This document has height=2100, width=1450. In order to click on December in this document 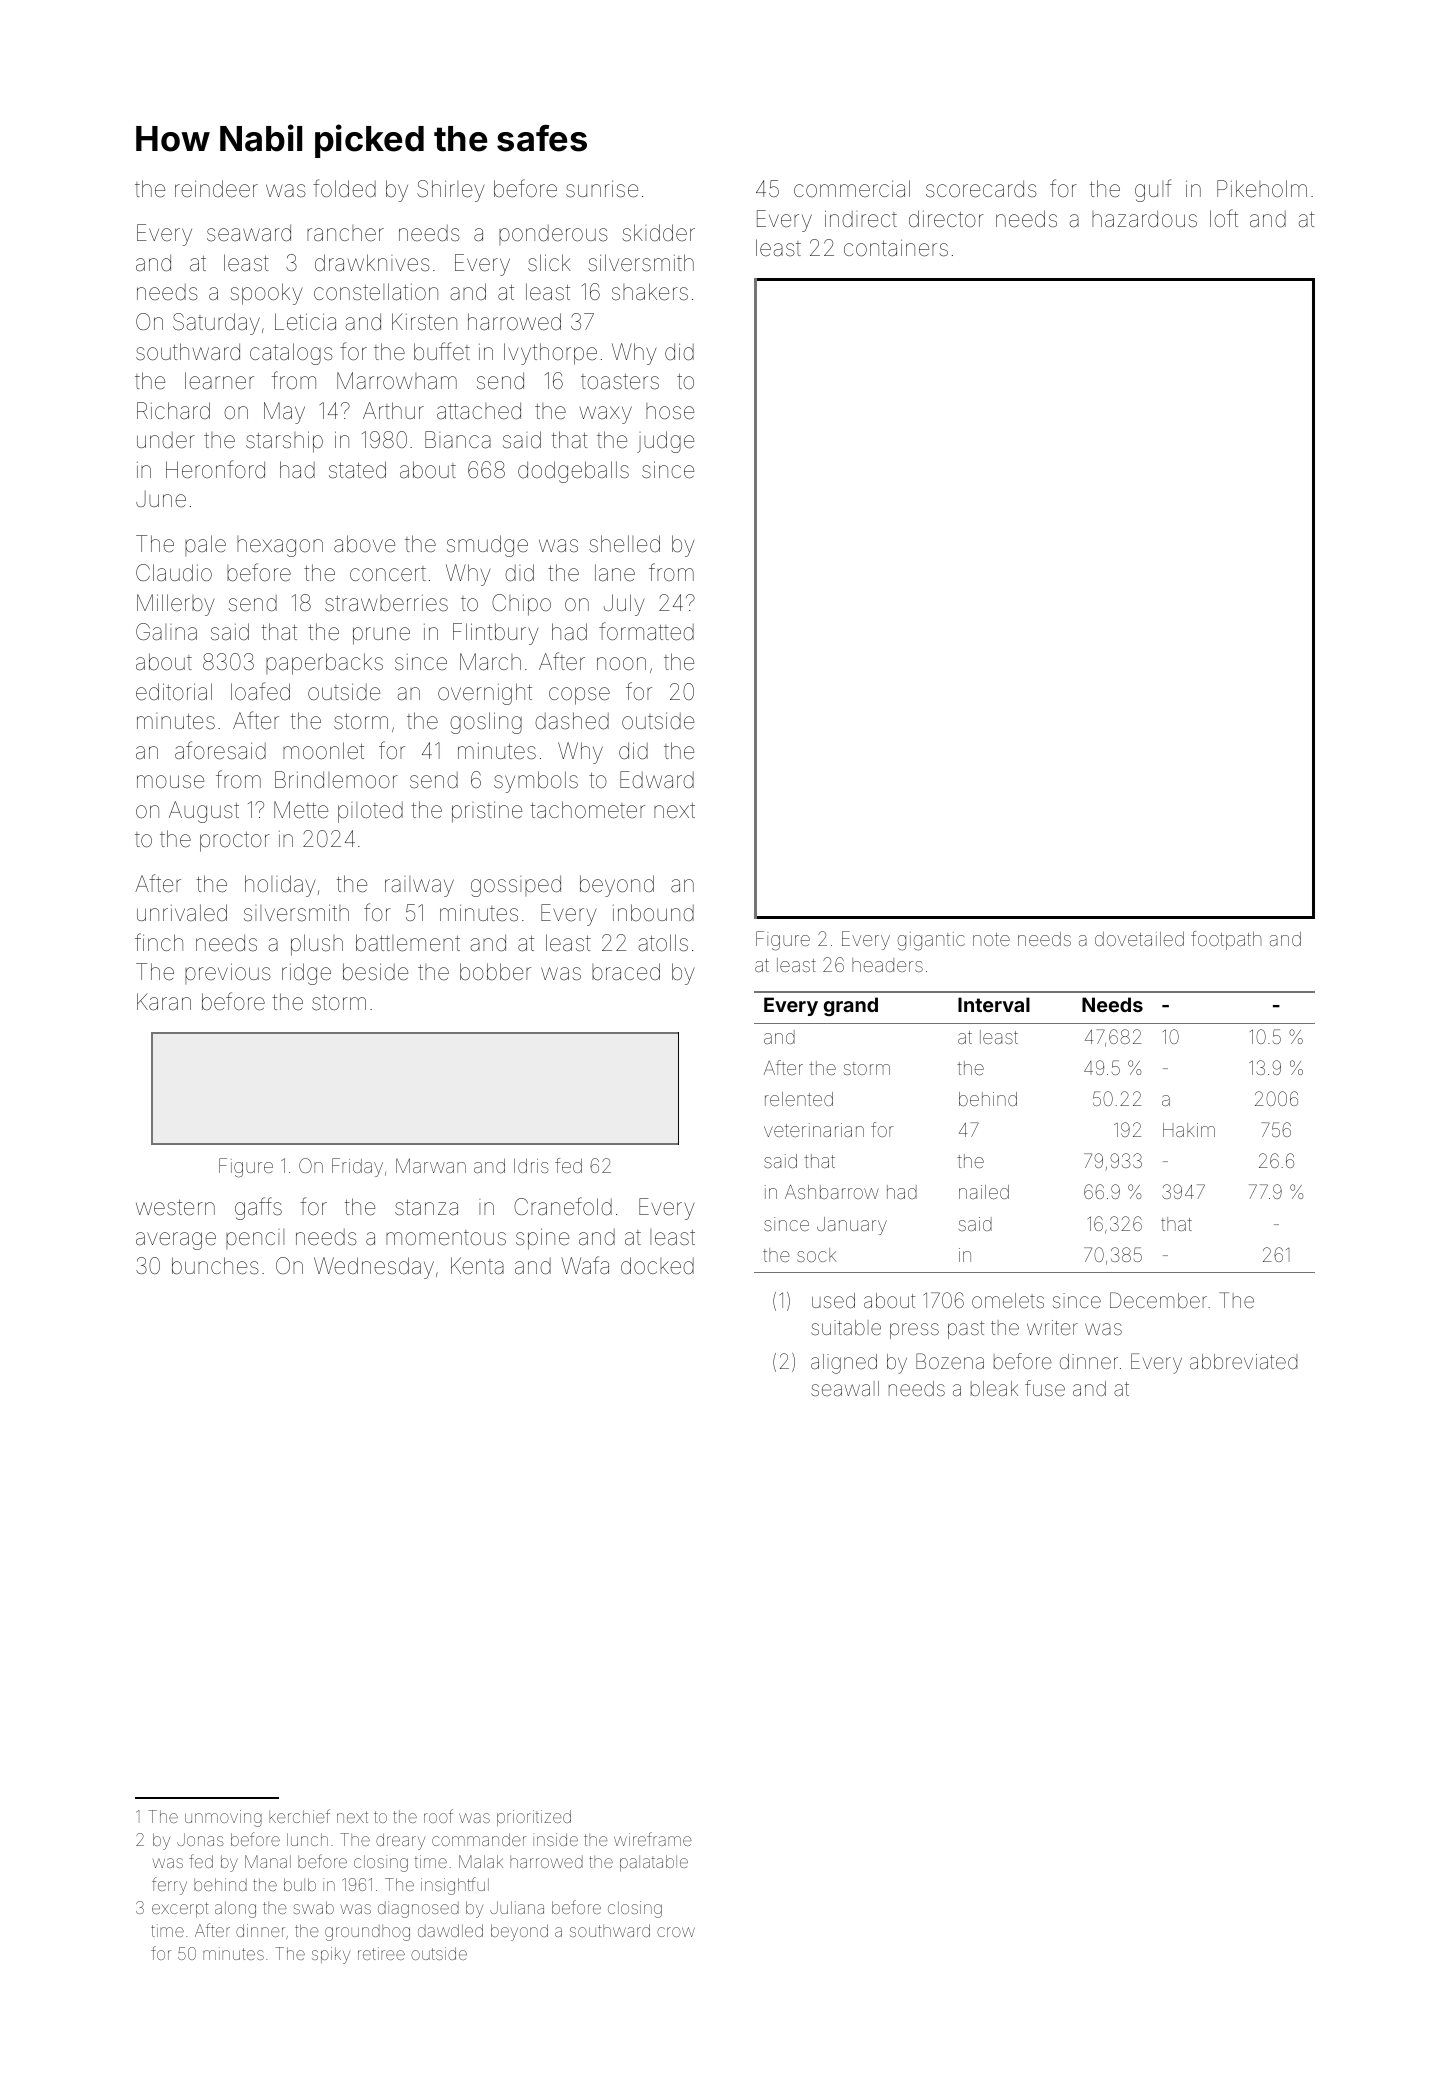, I will do `click(1158, 1300)`.
